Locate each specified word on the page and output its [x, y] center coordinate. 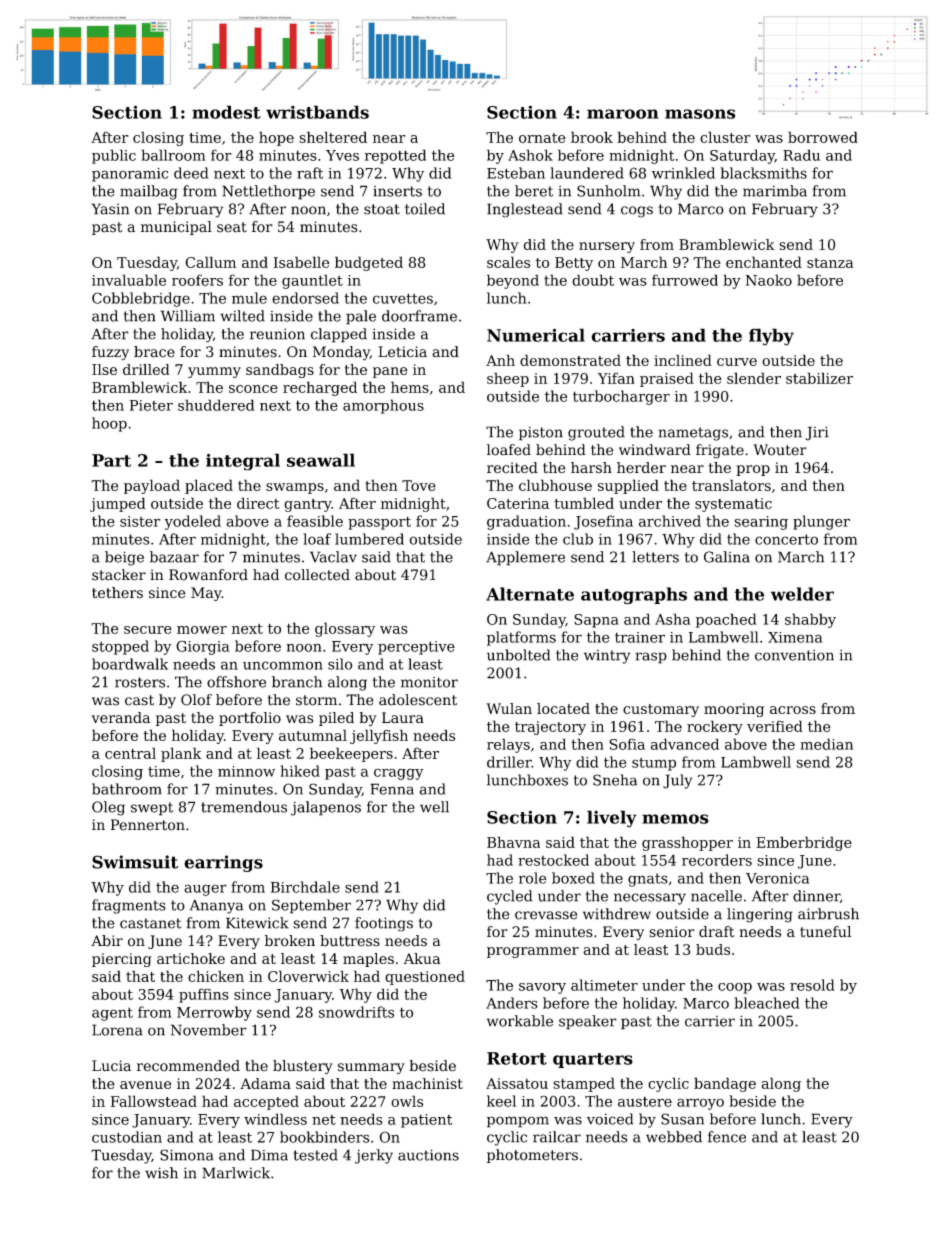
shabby [810, 620]
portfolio [250, 719]
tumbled [584, 503]
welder [802, 594]
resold [812, 985]
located [563, 708]
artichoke [191, 958]
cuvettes [403, 298]
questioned [425, 977]
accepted [266, 1102]
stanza [830, 263]
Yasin [110, 209]
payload [152, 486]
